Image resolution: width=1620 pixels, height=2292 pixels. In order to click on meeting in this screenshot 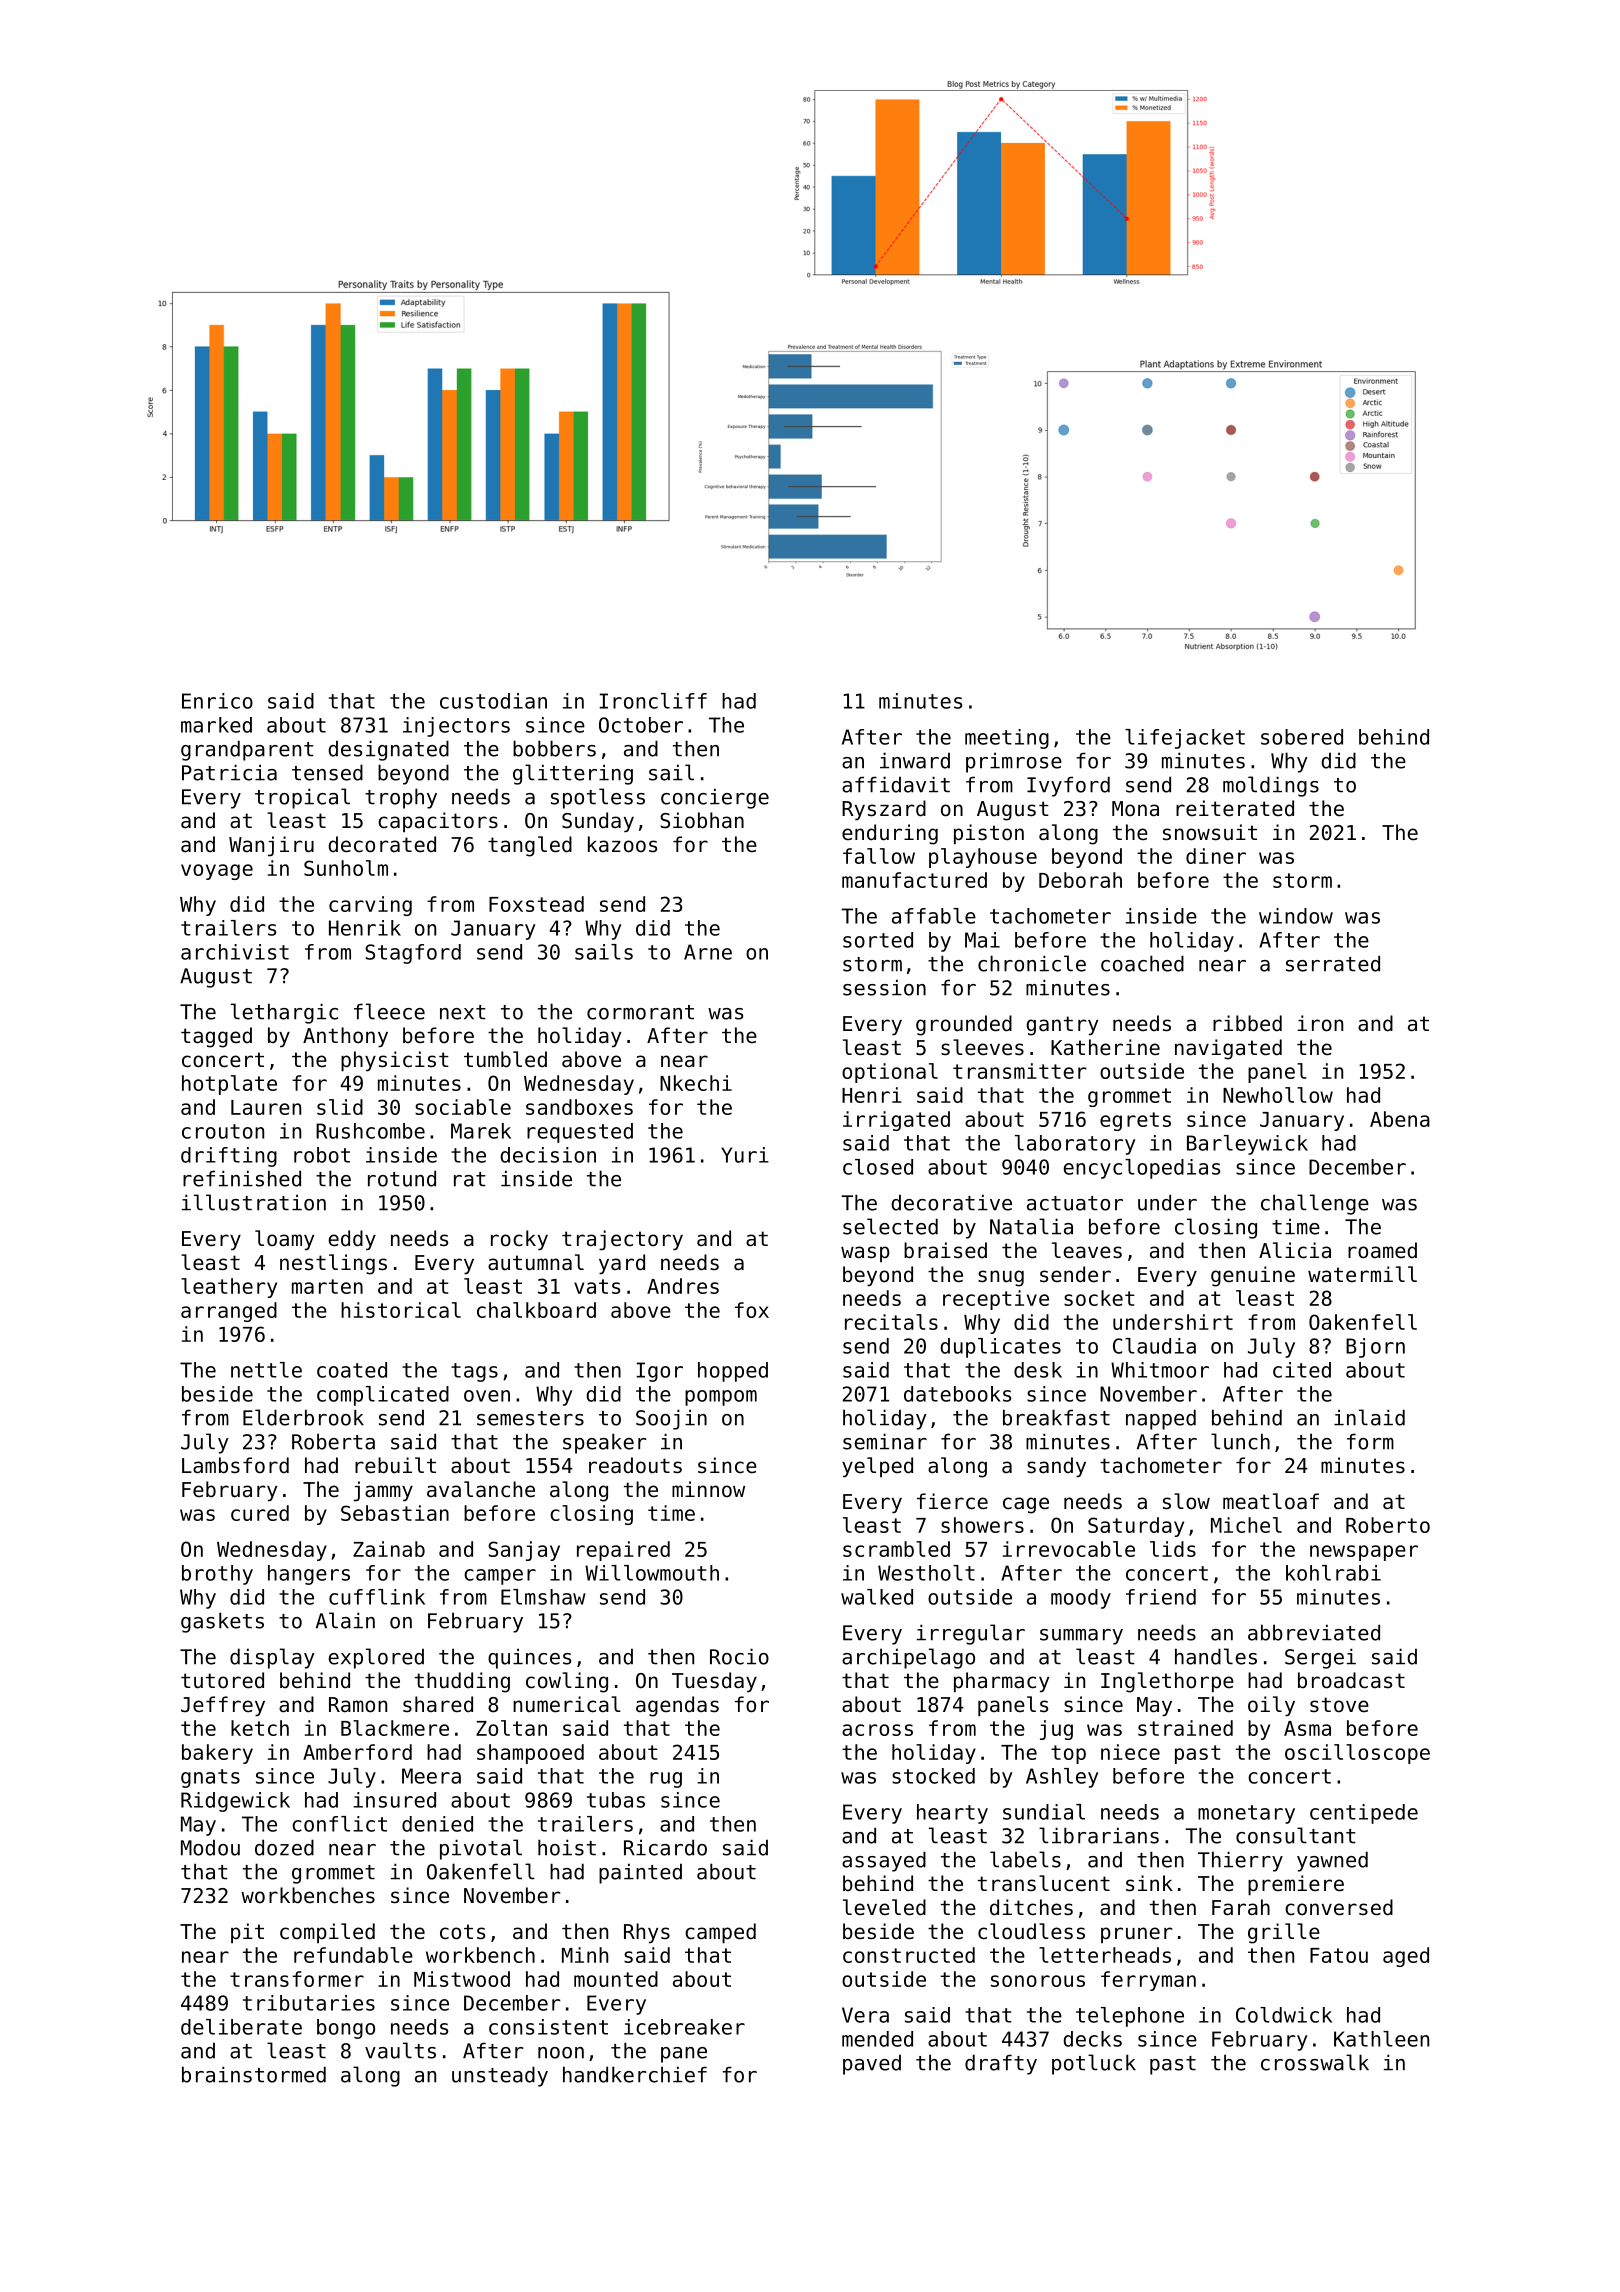, I will do `click(1007, 739)`.
